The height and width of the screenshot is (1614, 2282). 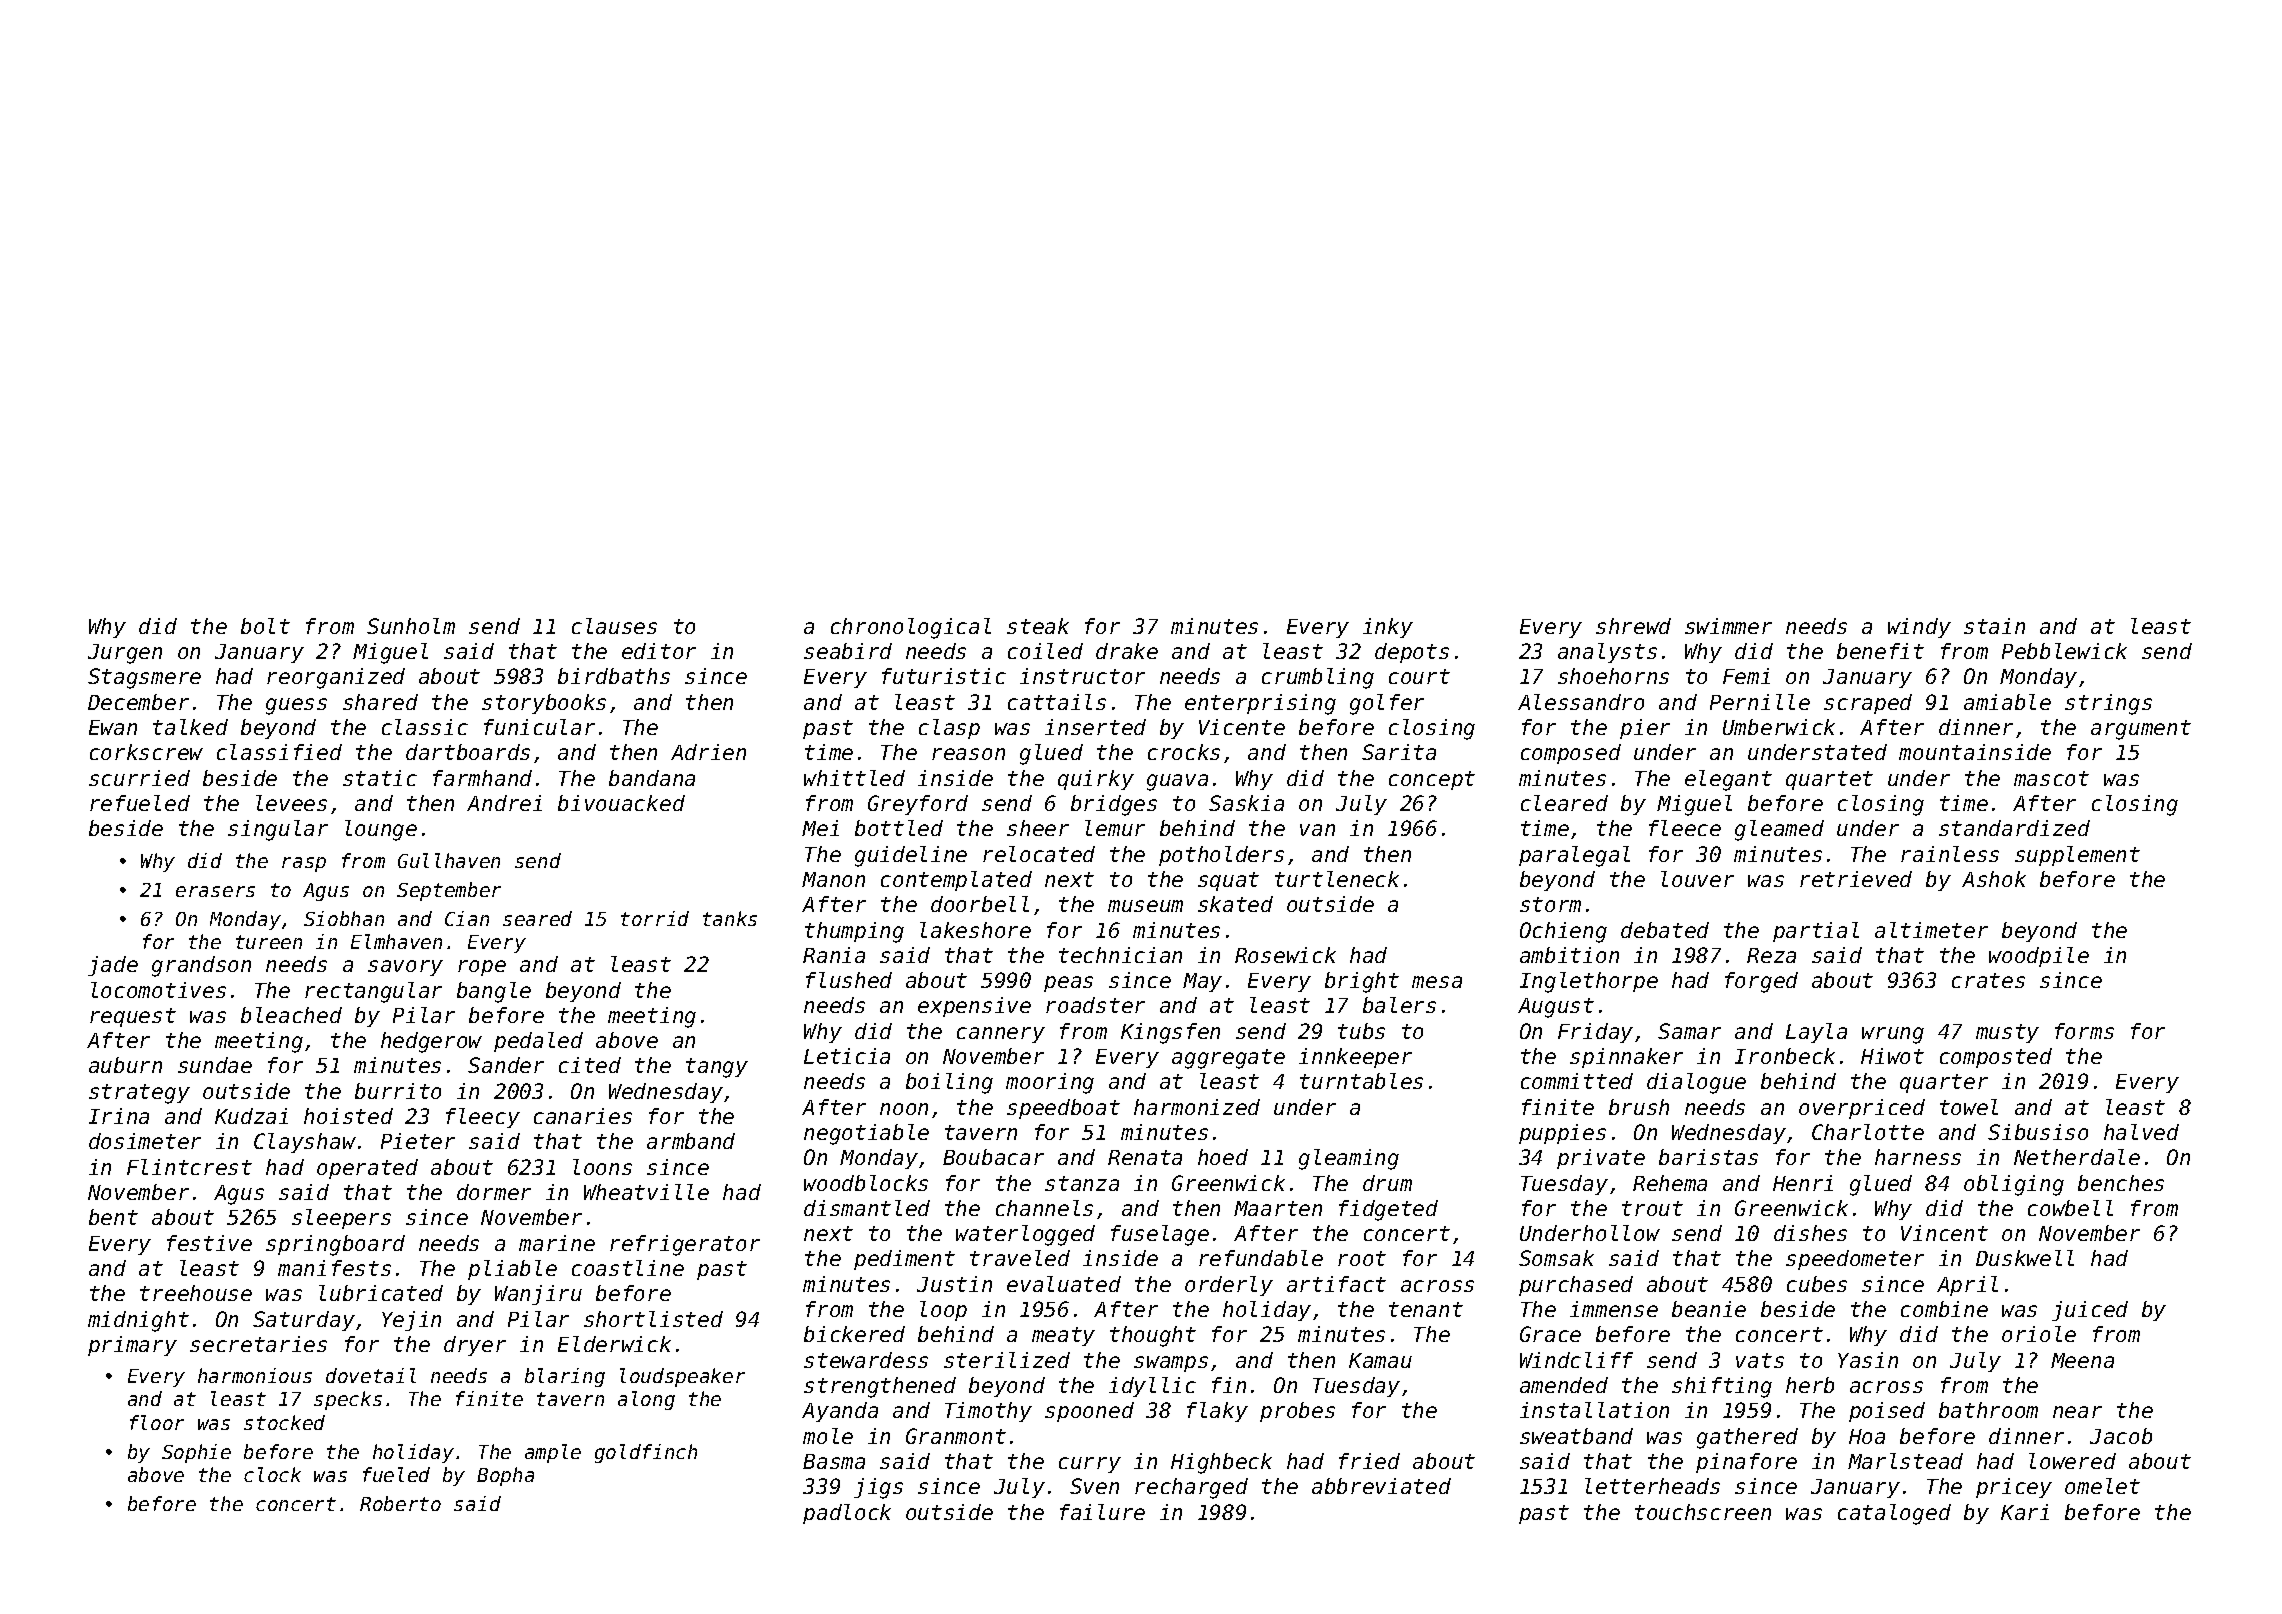 I want to click on retrieved, so click(x=1856, y=879).
